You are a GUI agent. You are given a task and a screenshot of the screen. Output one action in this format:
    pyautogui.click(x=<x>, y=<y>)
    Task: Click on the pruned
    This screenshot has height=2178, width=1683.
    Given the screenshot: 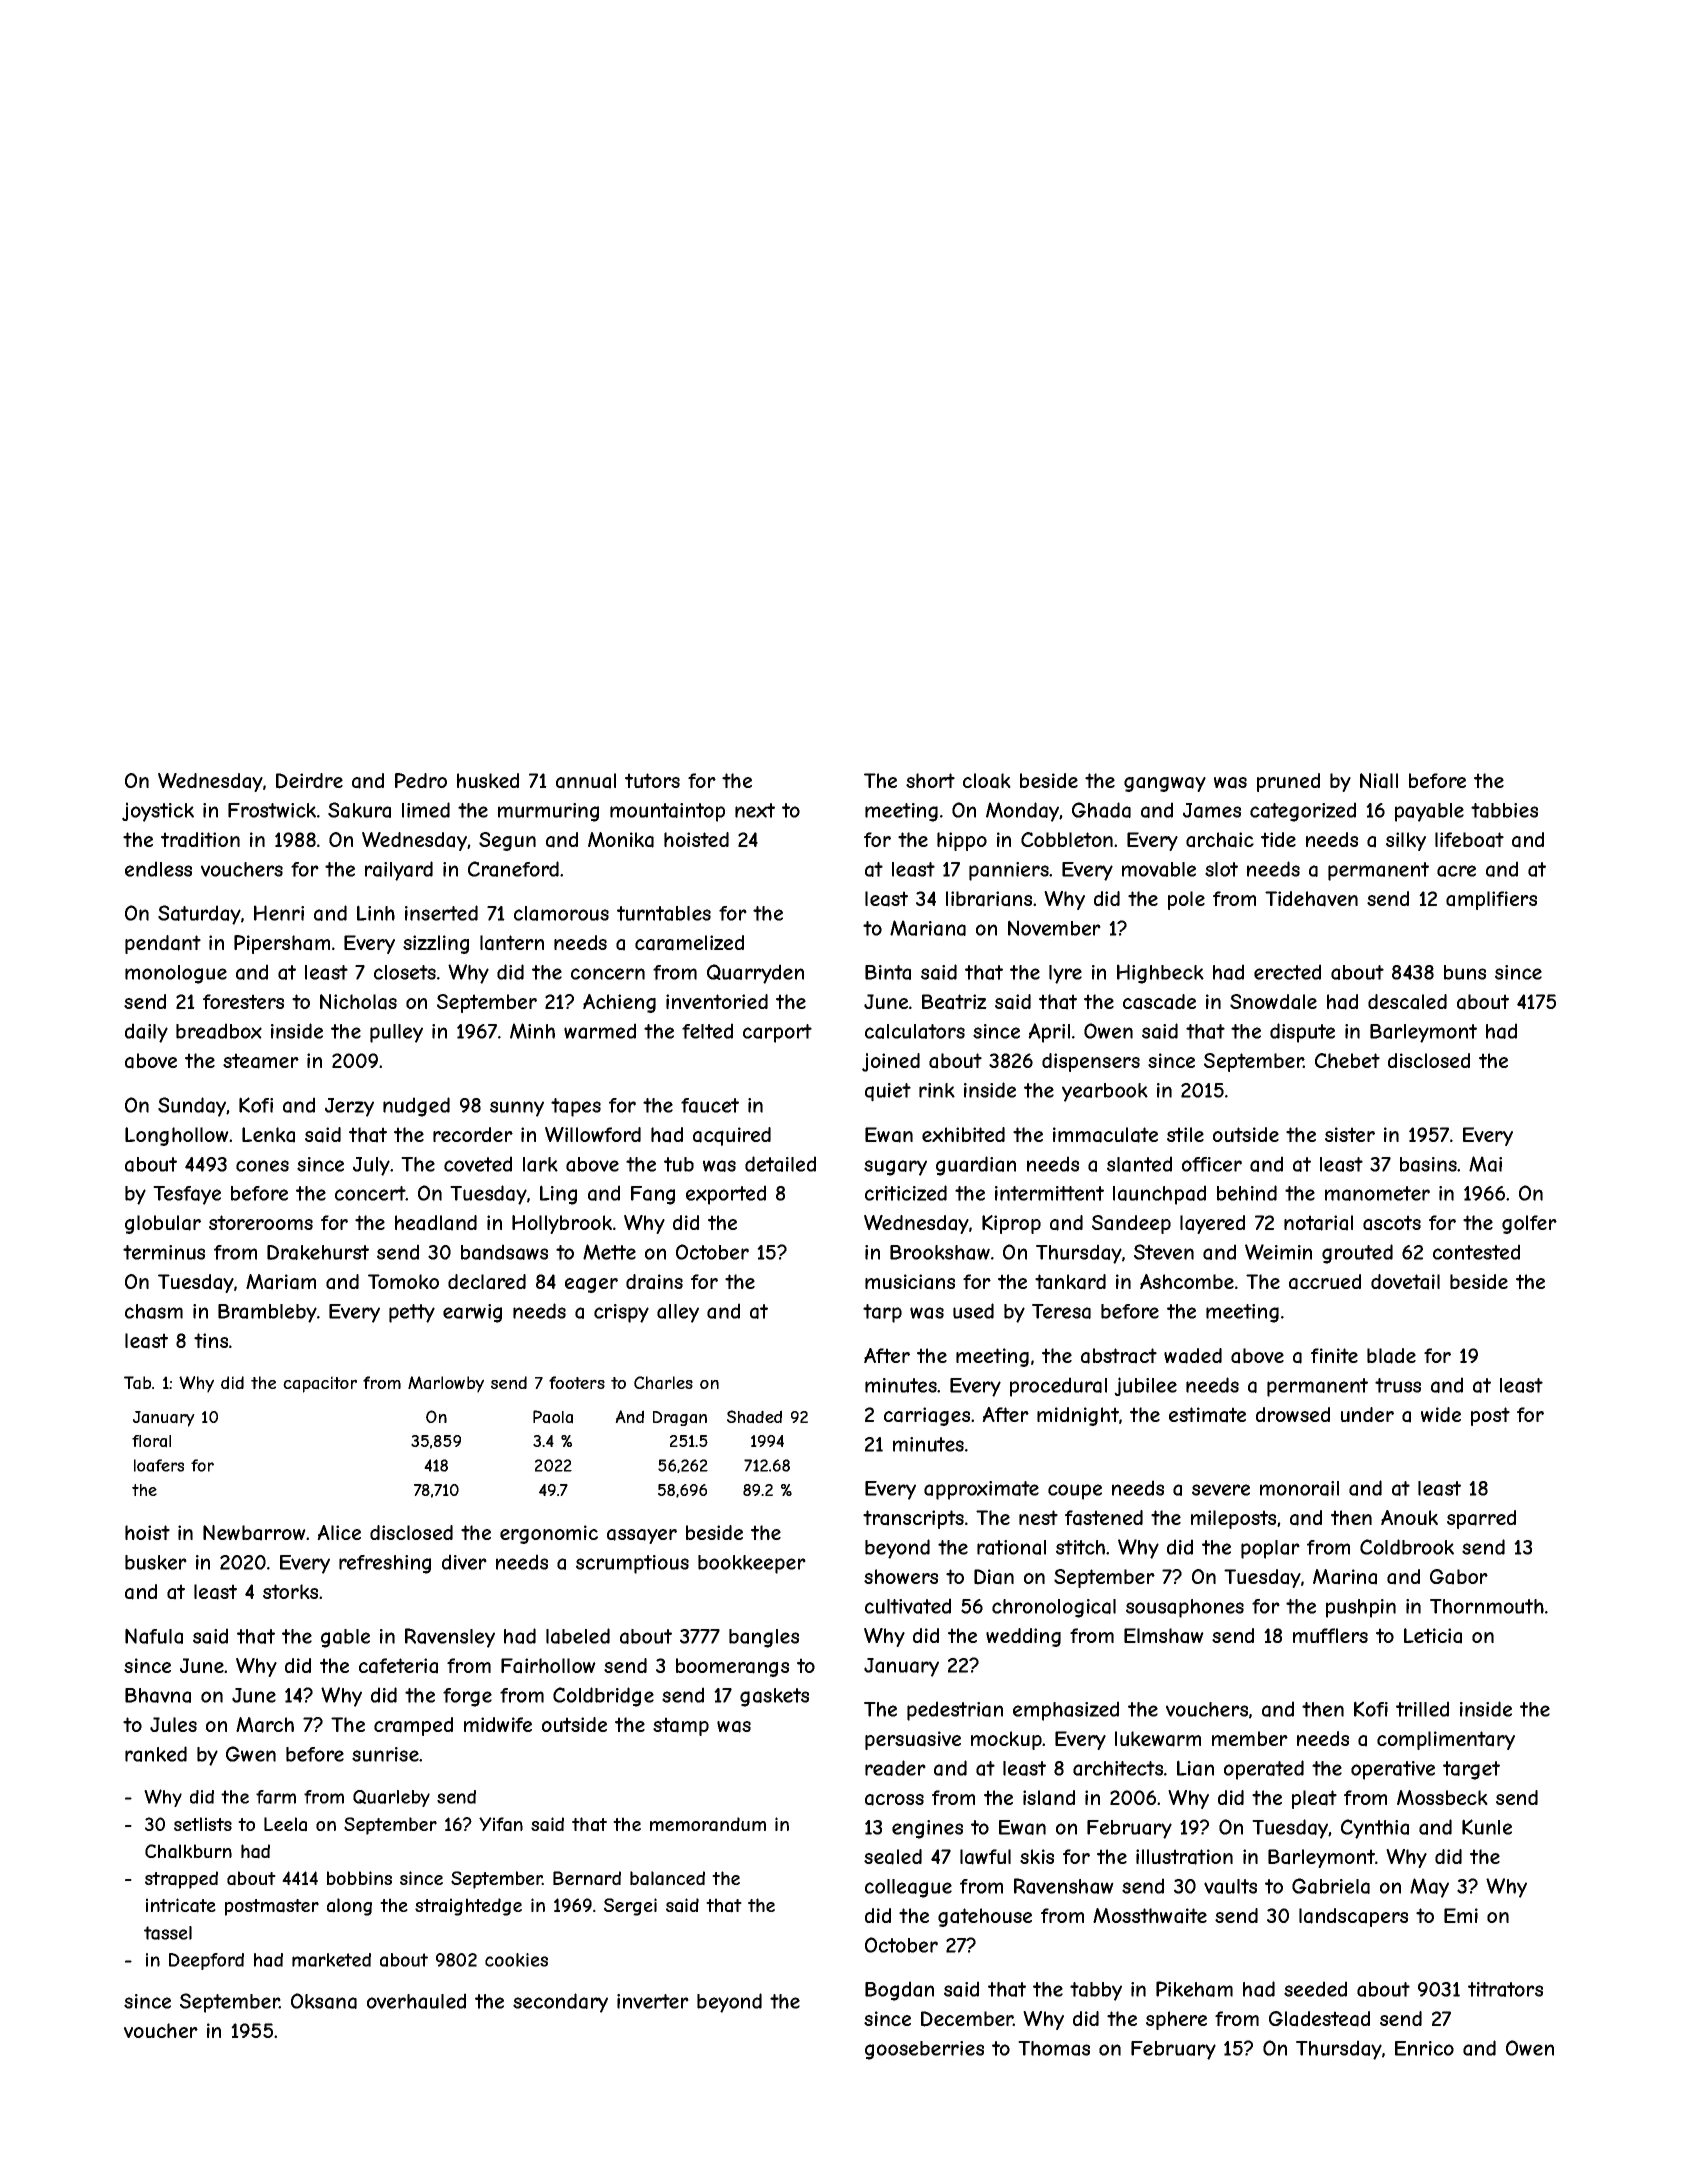 What is the action you would take?
    pyautogui.click(x=1288, y=782)
